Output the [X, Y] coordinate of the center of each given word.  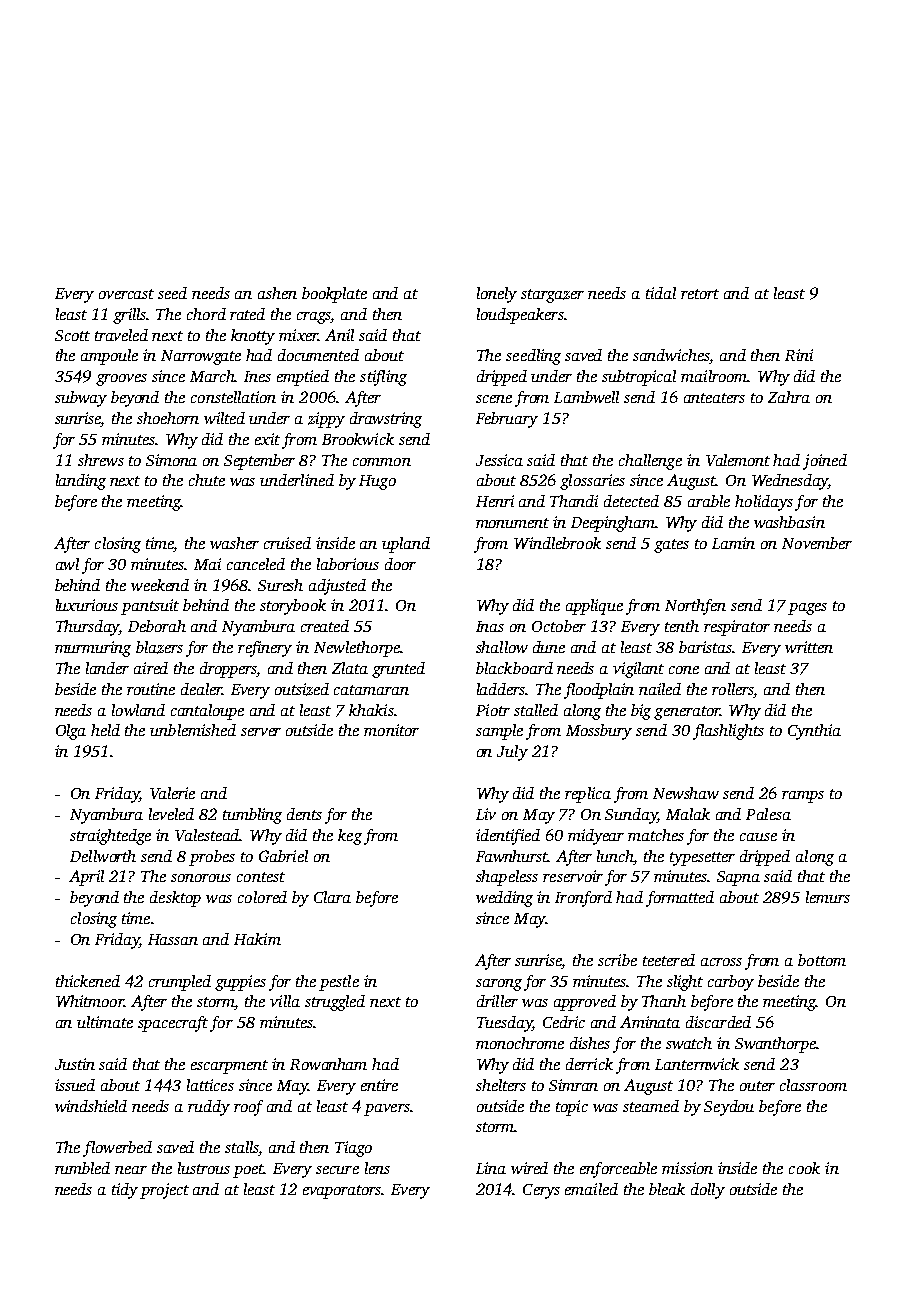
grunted [398, 670]
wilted [224, 418]
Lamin [733, 543]
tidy [125, 1191]
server [261, 732]
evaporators [342, 1192]
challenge [650, 462]
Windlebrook [557, 543]
